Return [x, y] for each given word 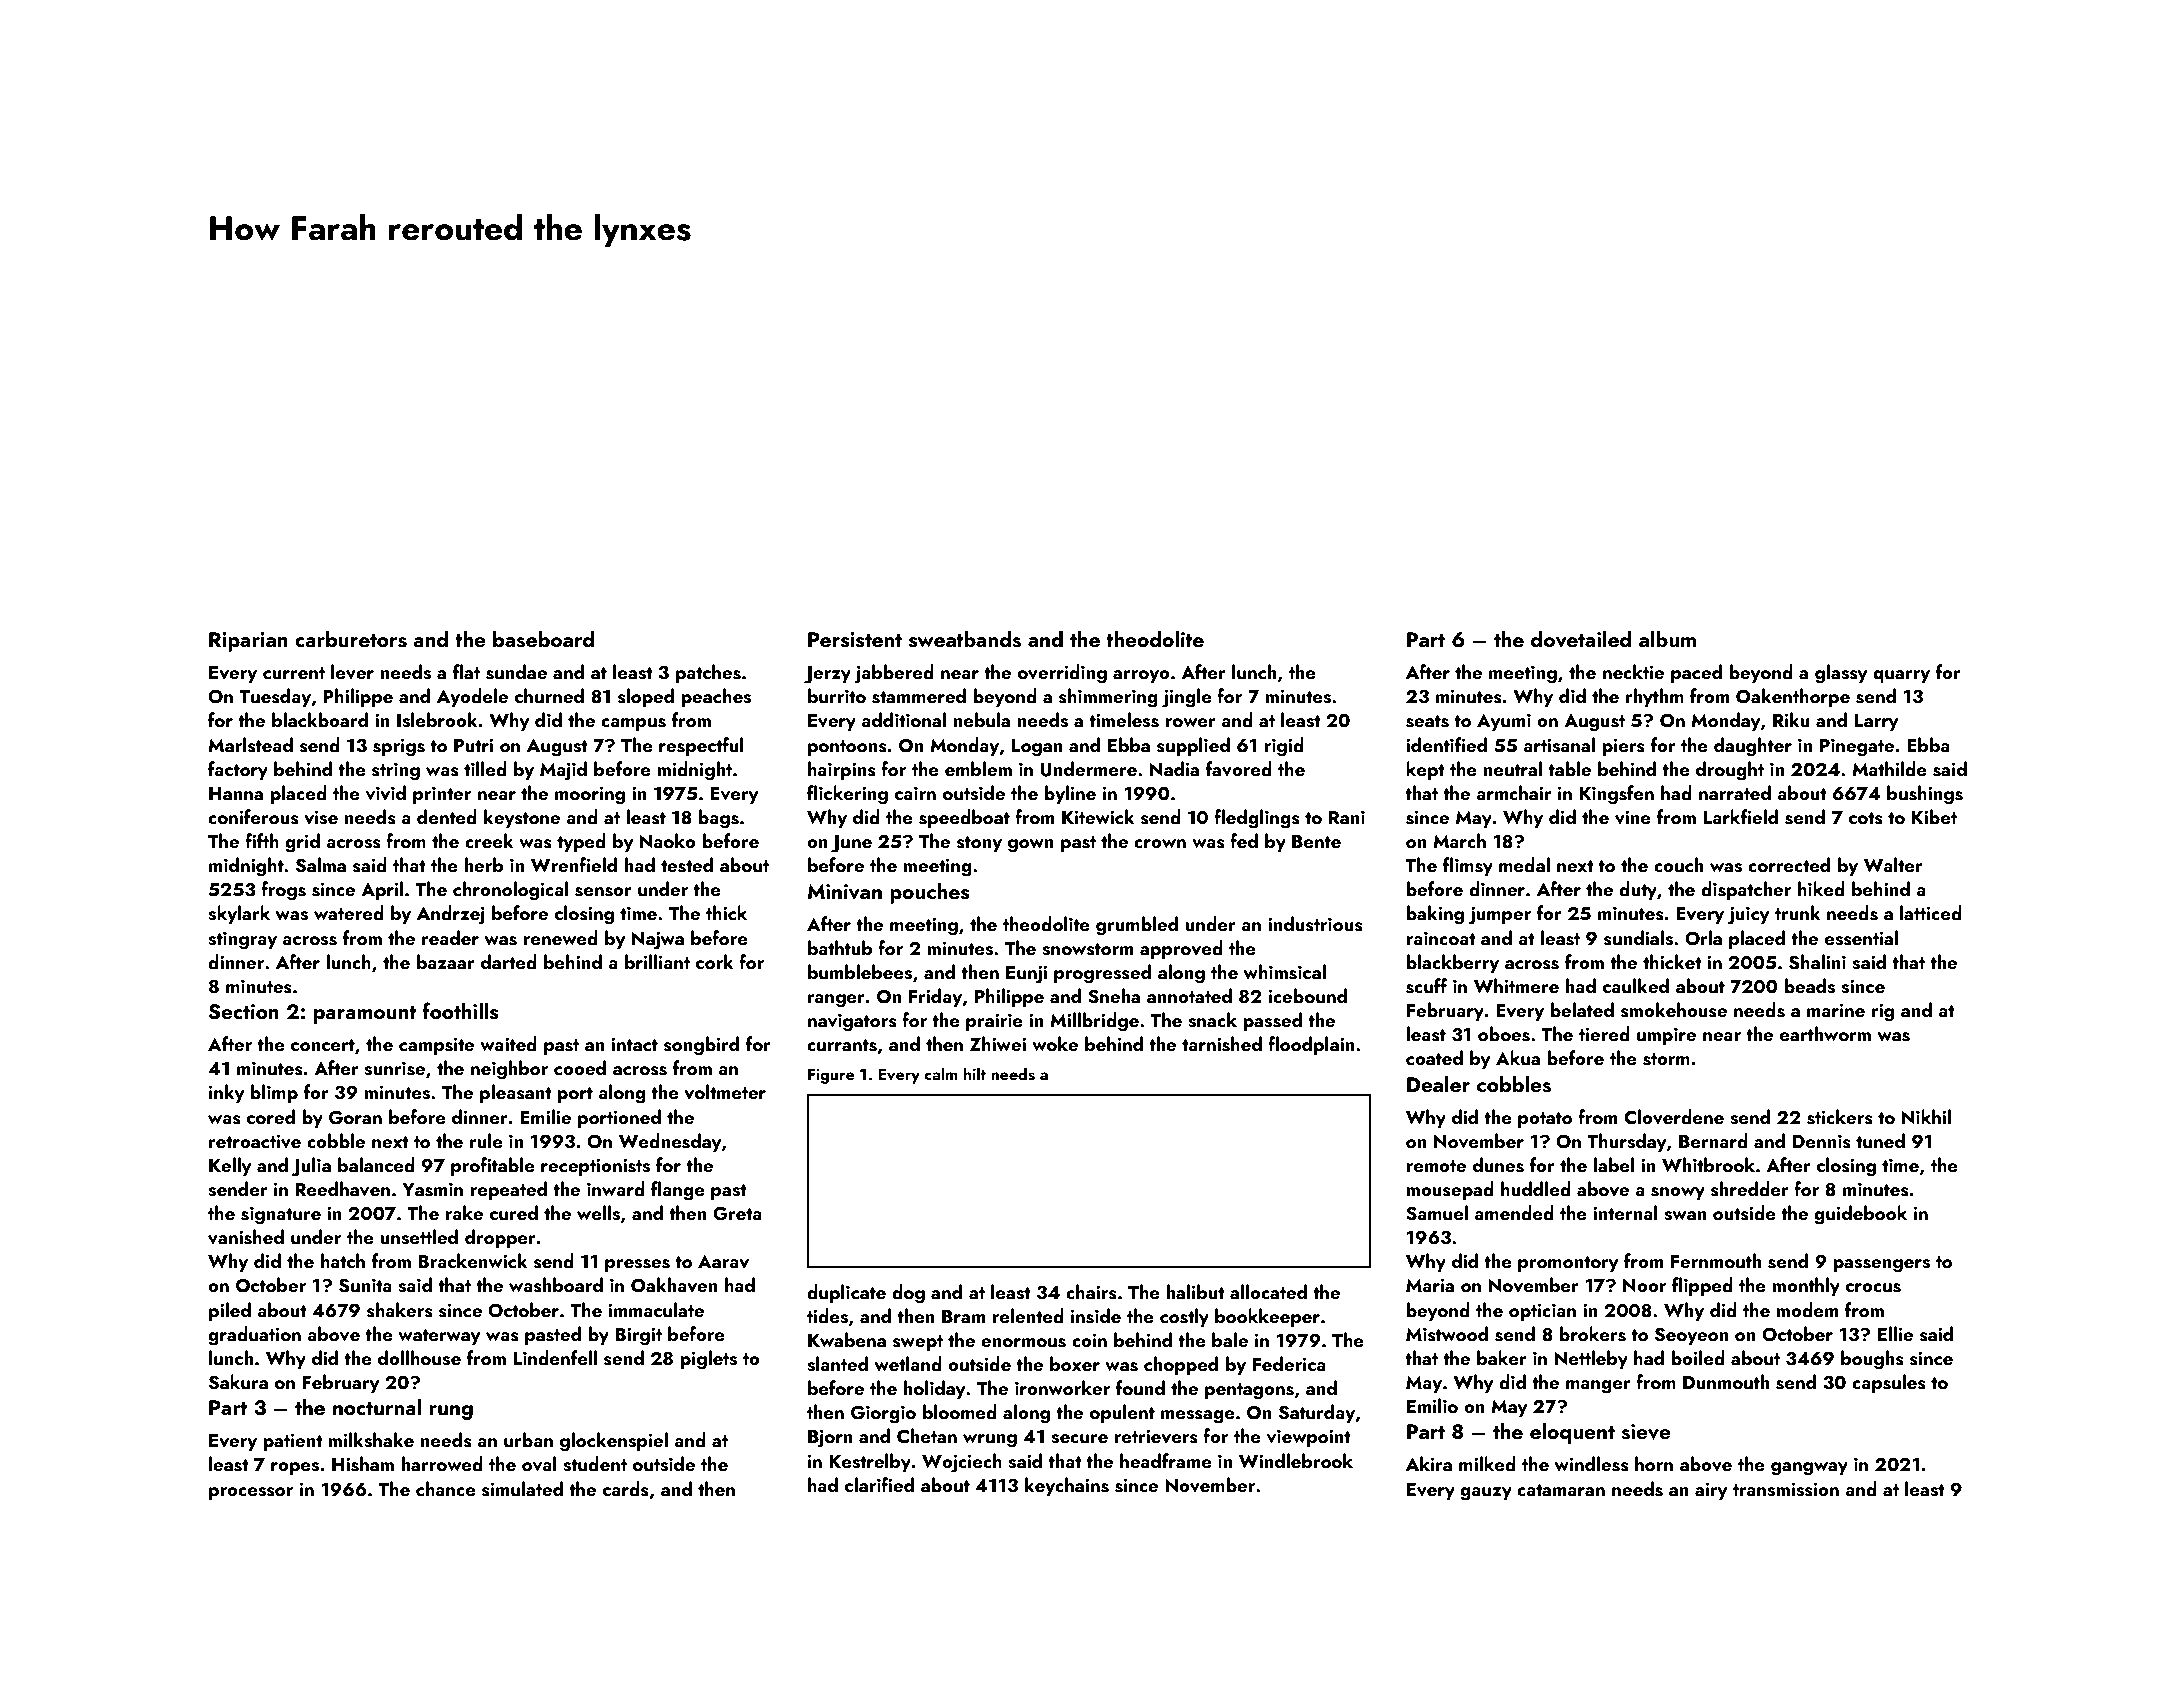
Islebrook [437, 720]
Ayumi [1504, 722]
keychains [1067, 1486]
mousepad [1450, 1190]
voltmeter [725, 1092]
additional [903, 719]
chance [446, 1488]
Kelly [230, 1166]
